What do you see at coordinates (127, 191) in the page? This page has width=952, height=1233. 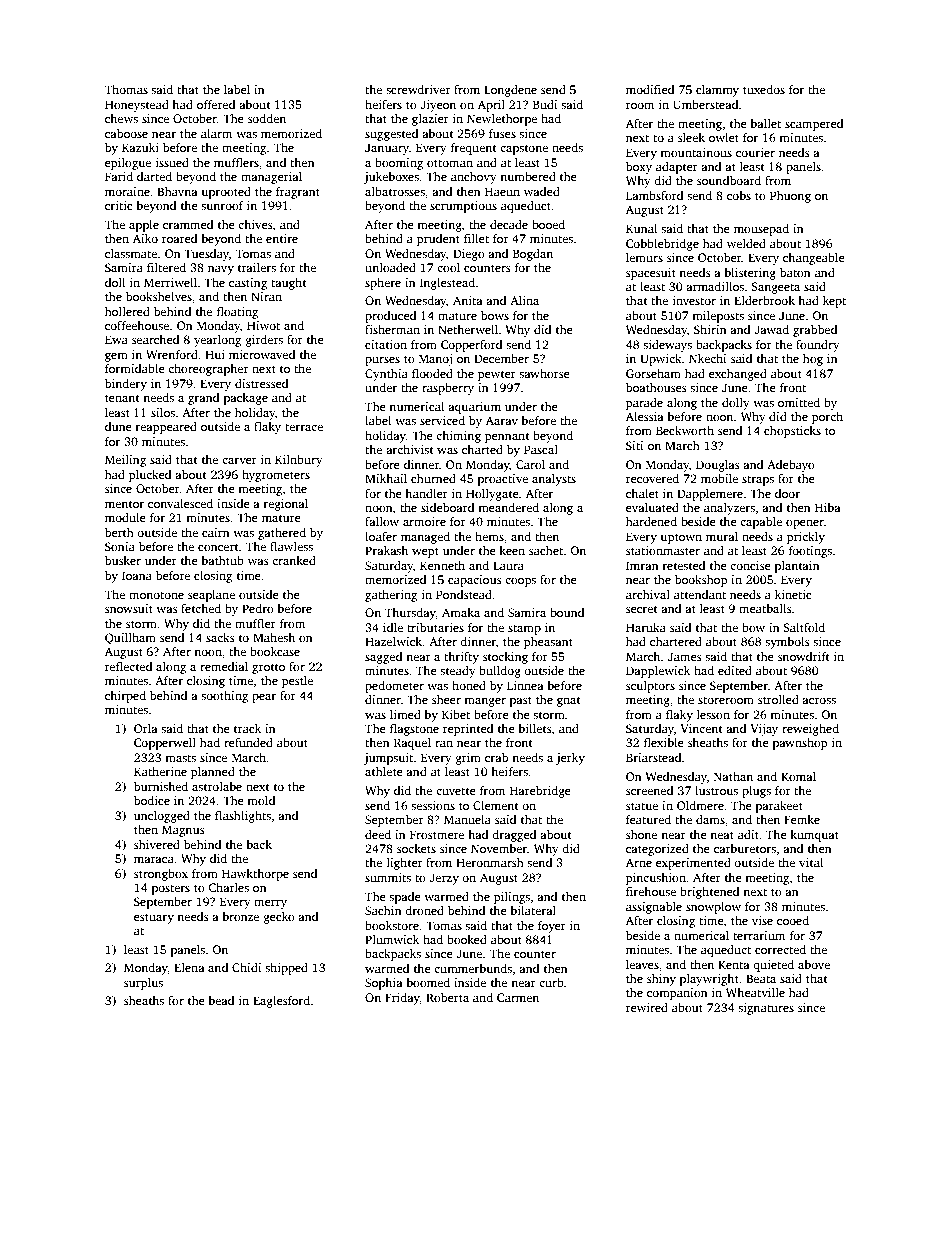 I see `moraine` at bounding box center [127, 191].
